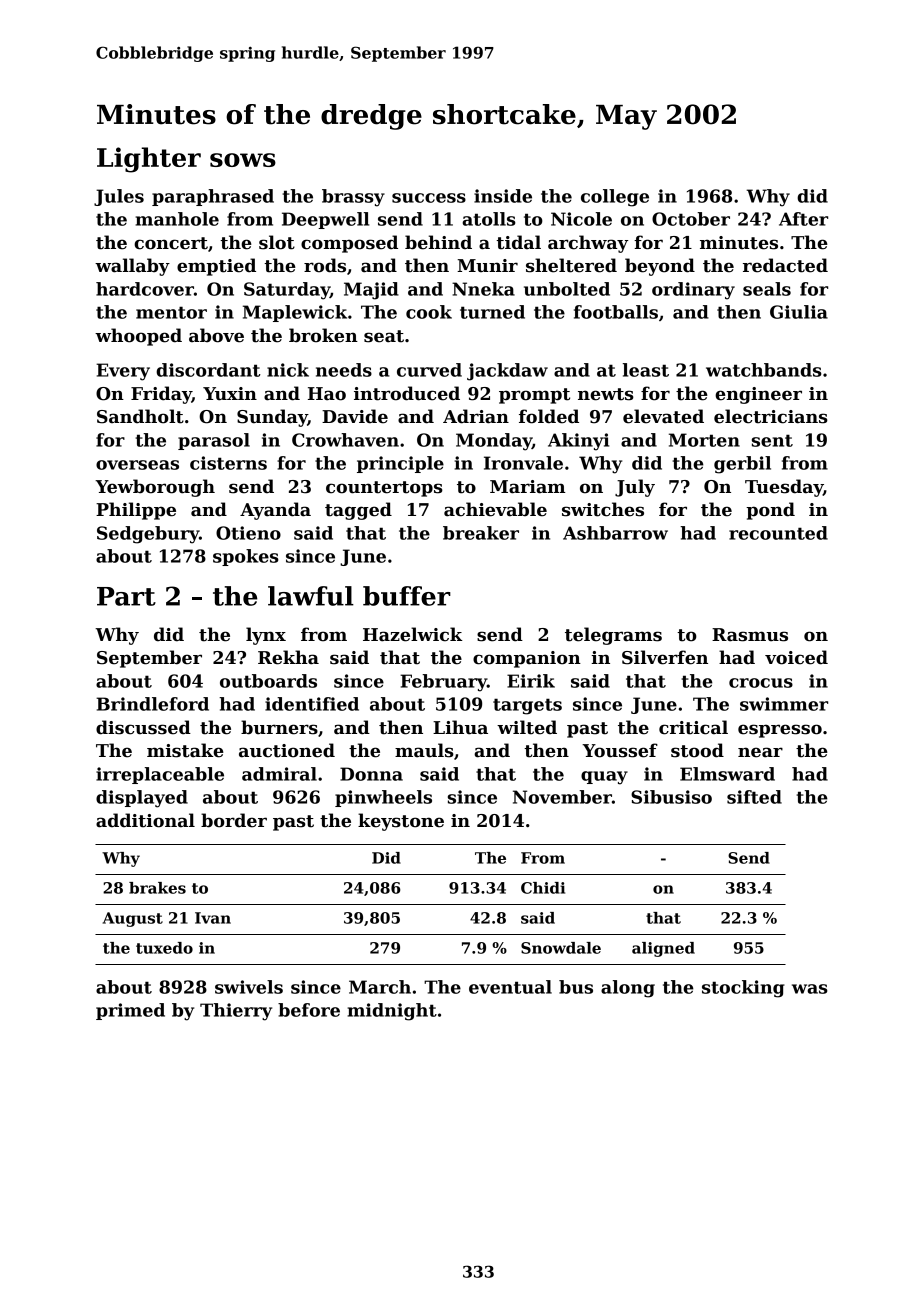 Image resolution: width=924 pixels, height=1308 pixels. I want to click on March, so click(380, 987).
